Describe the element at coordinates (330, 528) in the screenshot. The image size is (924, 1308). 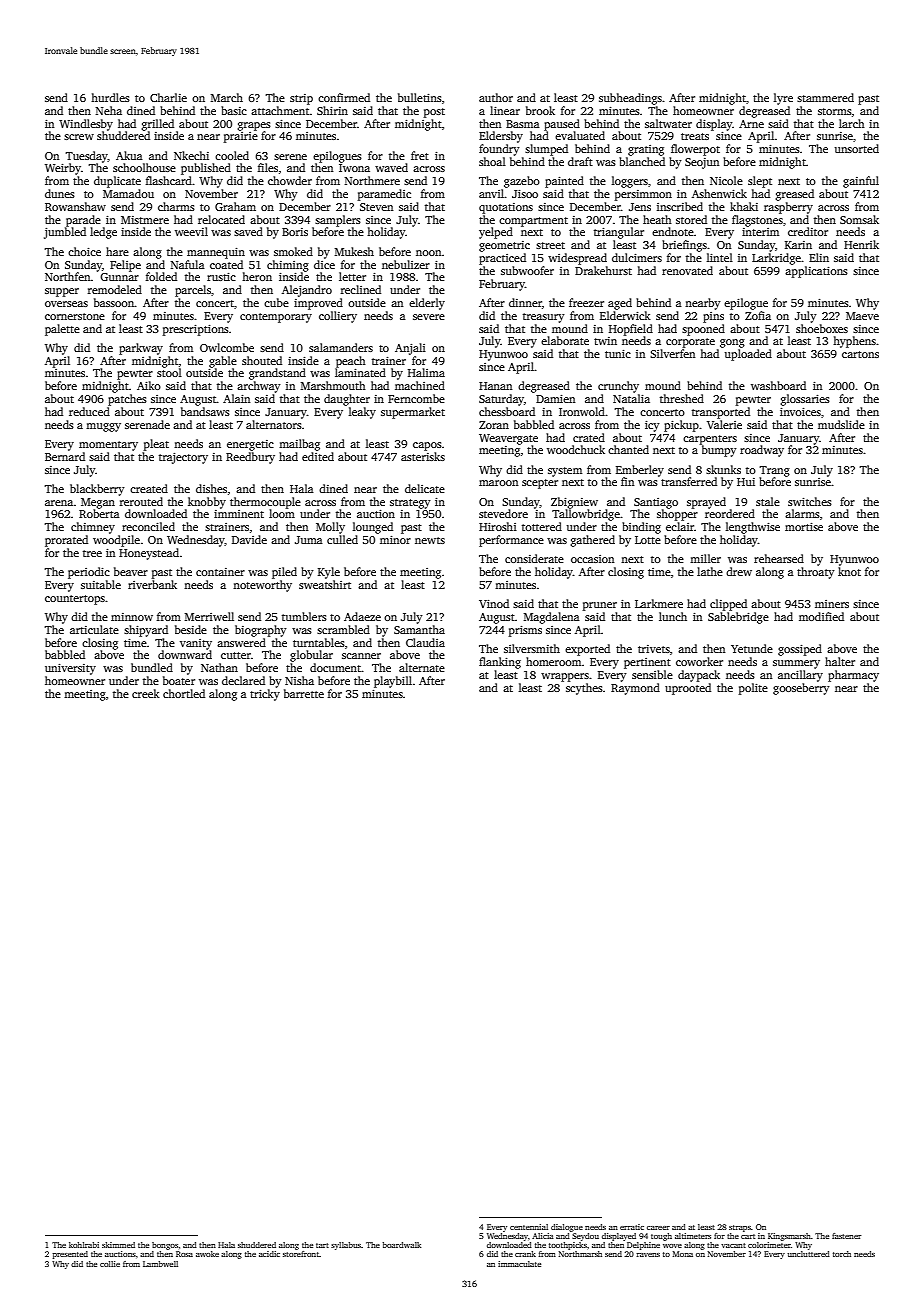
I see `Molly` at that location.
